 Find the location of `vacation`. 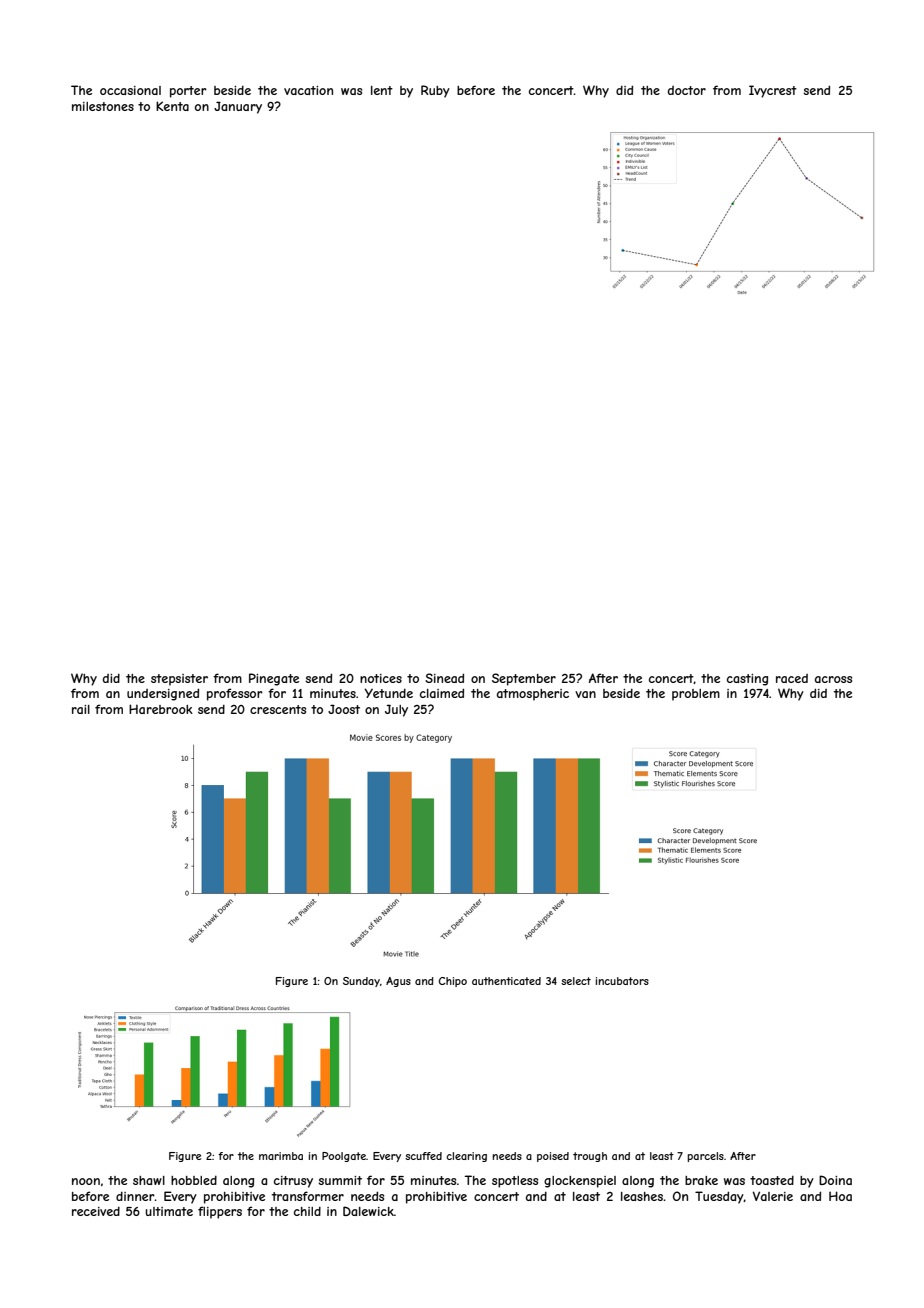

vacation is located at coordinates (308, 90).
